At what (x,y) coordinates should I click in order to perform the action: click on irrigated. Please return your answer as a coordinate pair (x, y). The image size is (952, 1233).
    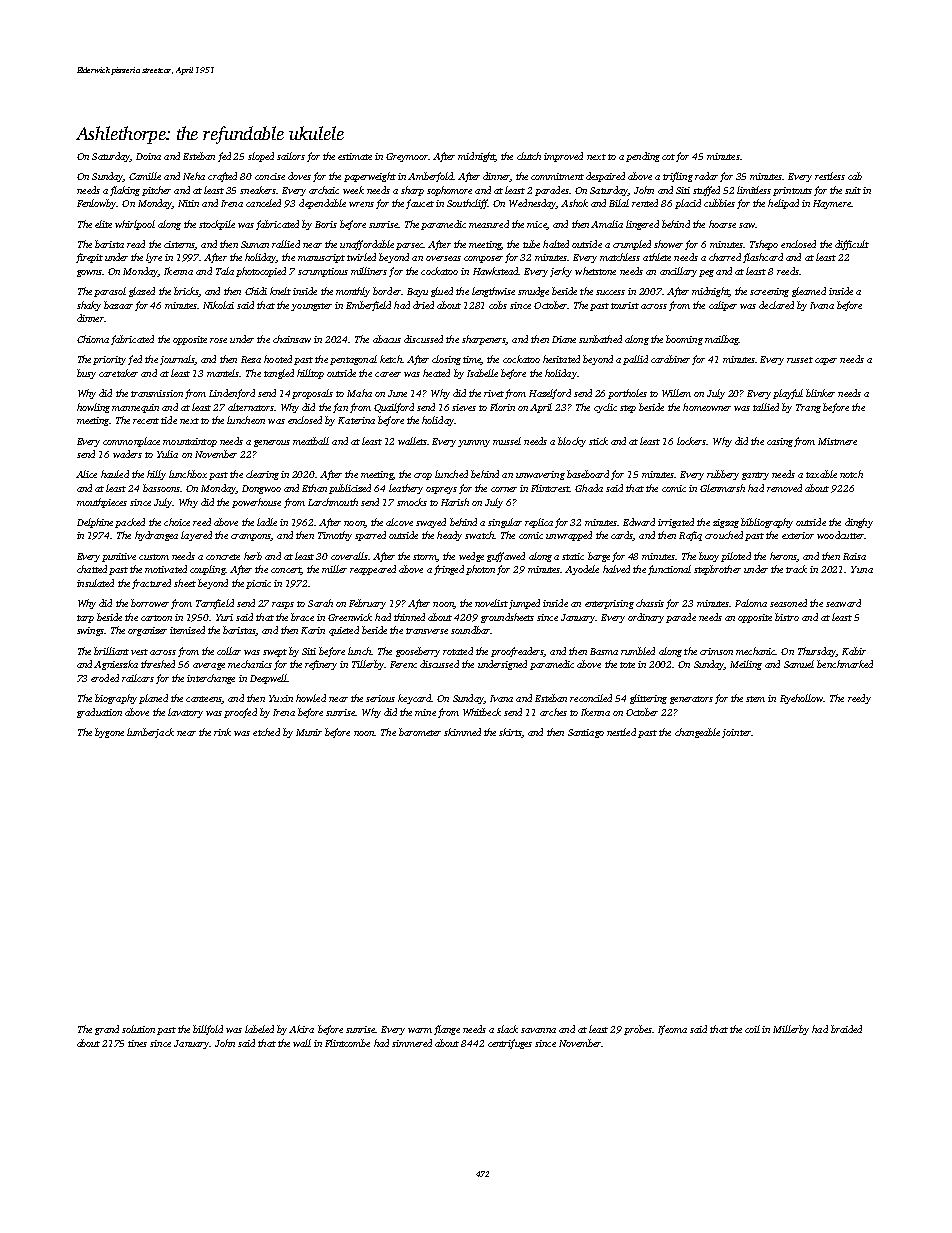
    Looking at the image, I should click on (676, 523).
